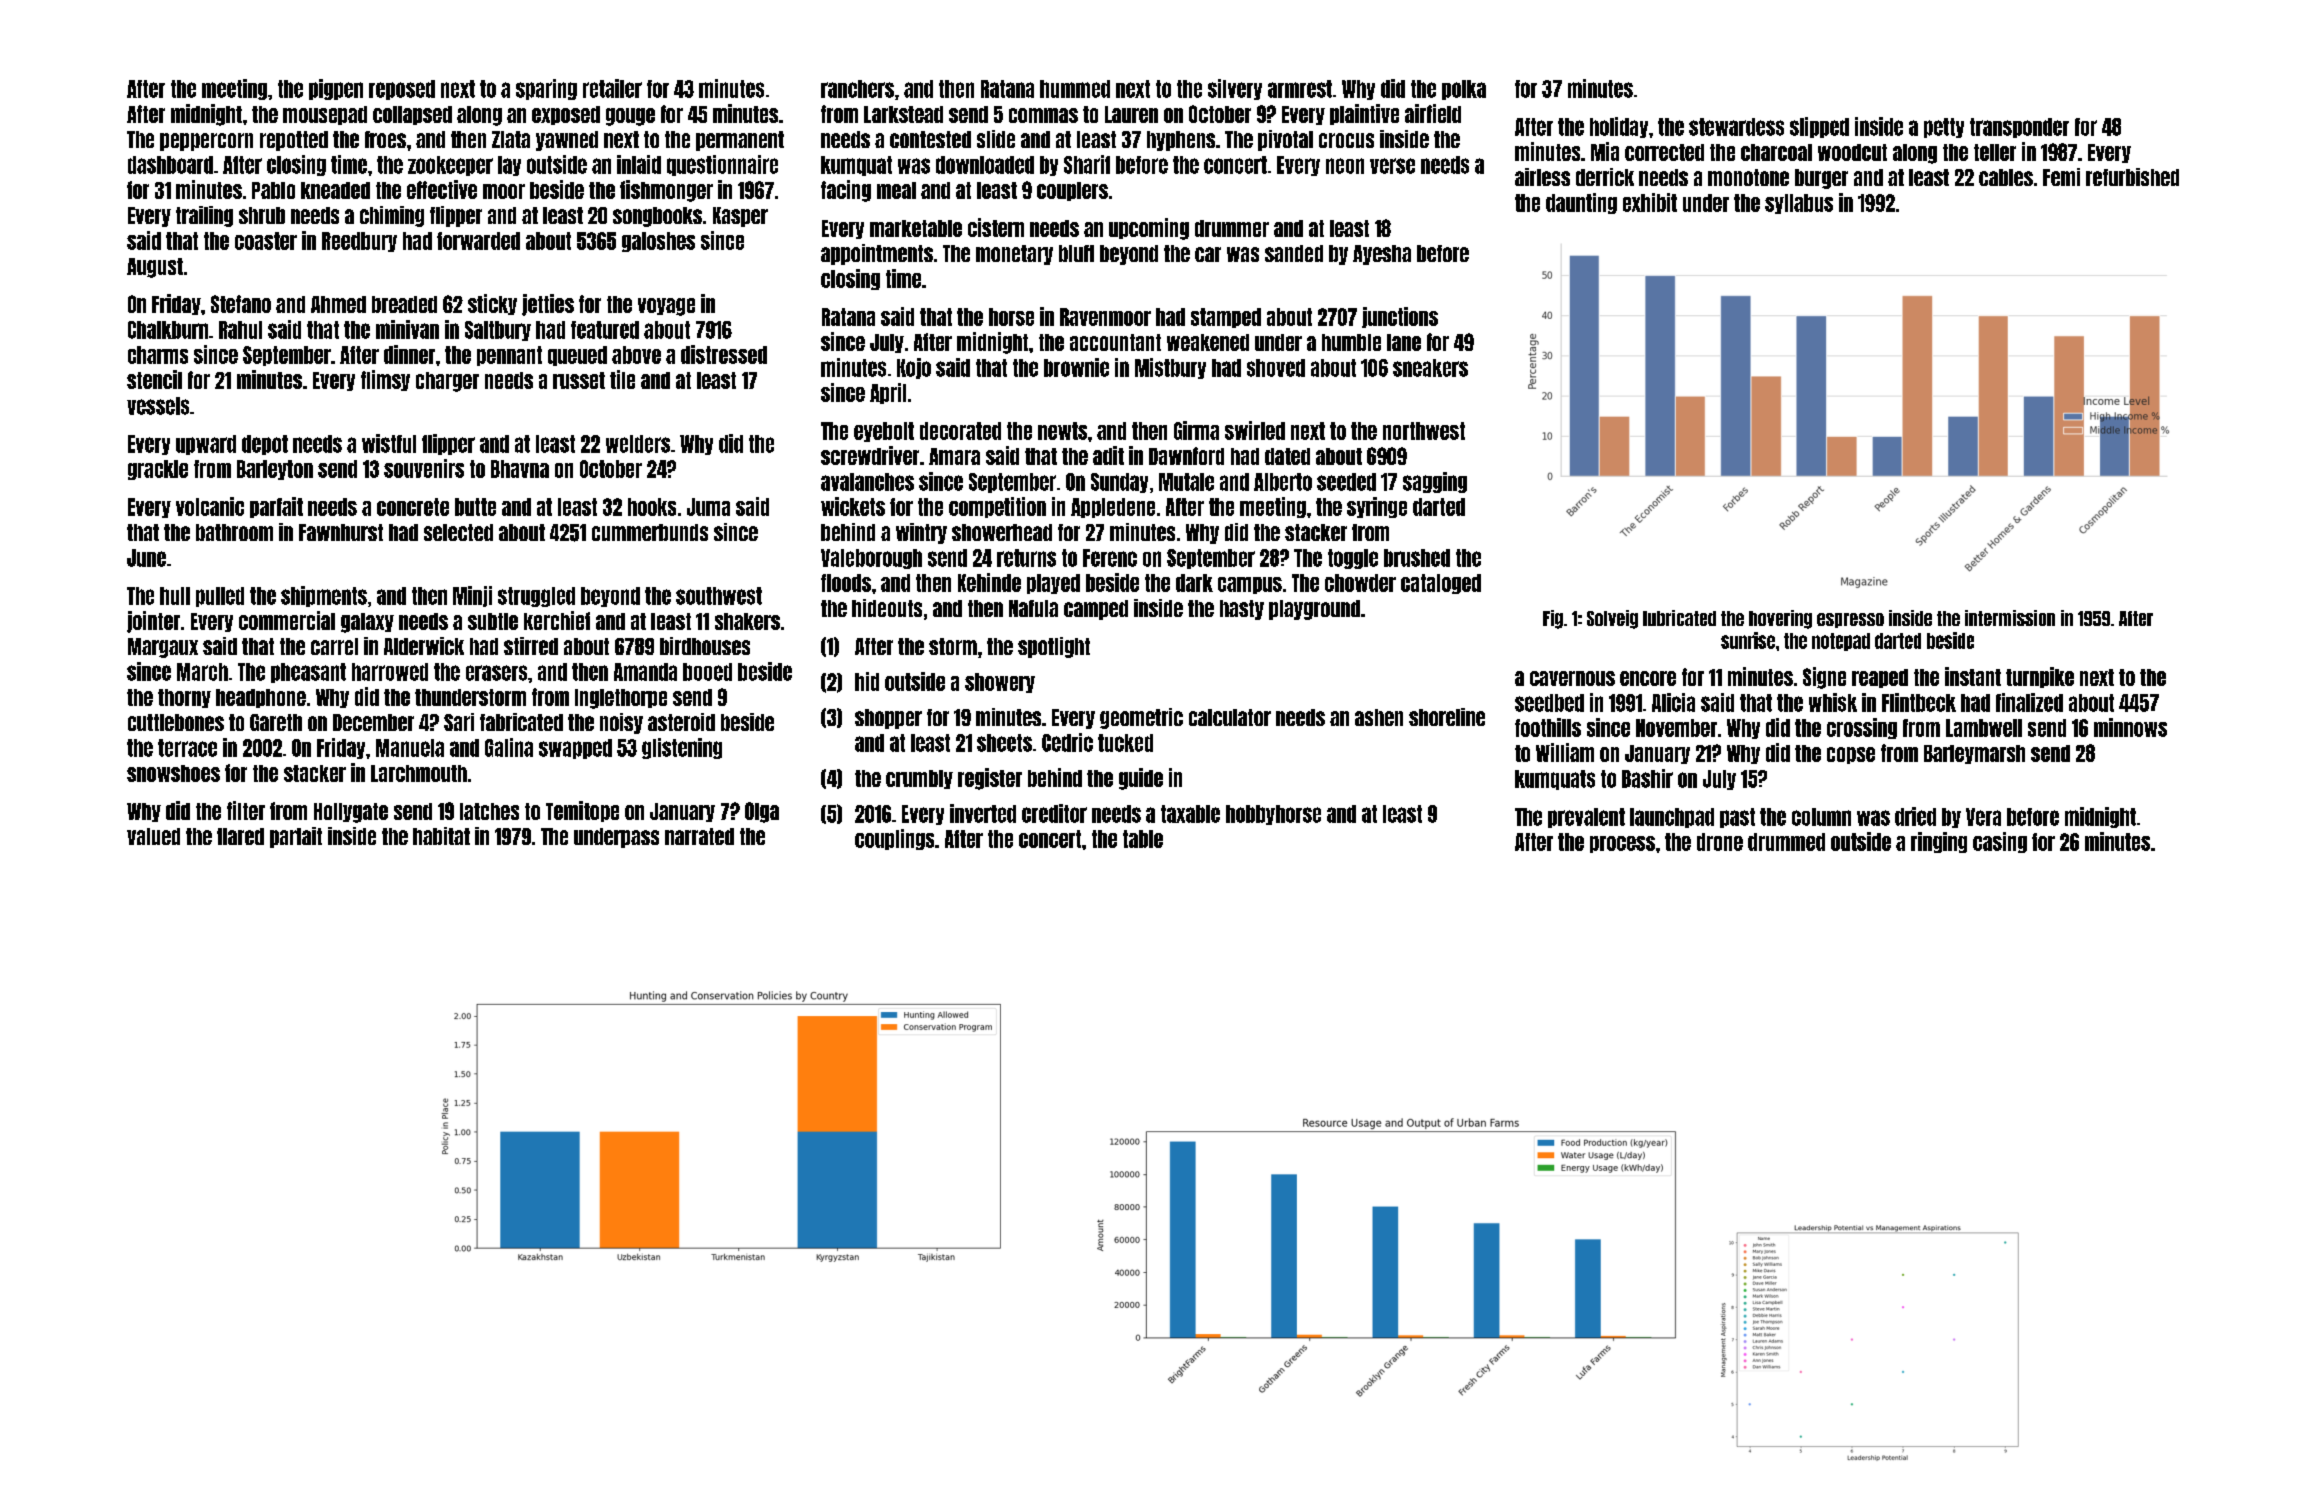 The width and height of the page is (2308, 1494). What do you see at coordinates (419, 773) in the page?
I see `Larchmouth` at bounding box center [419, 773].
